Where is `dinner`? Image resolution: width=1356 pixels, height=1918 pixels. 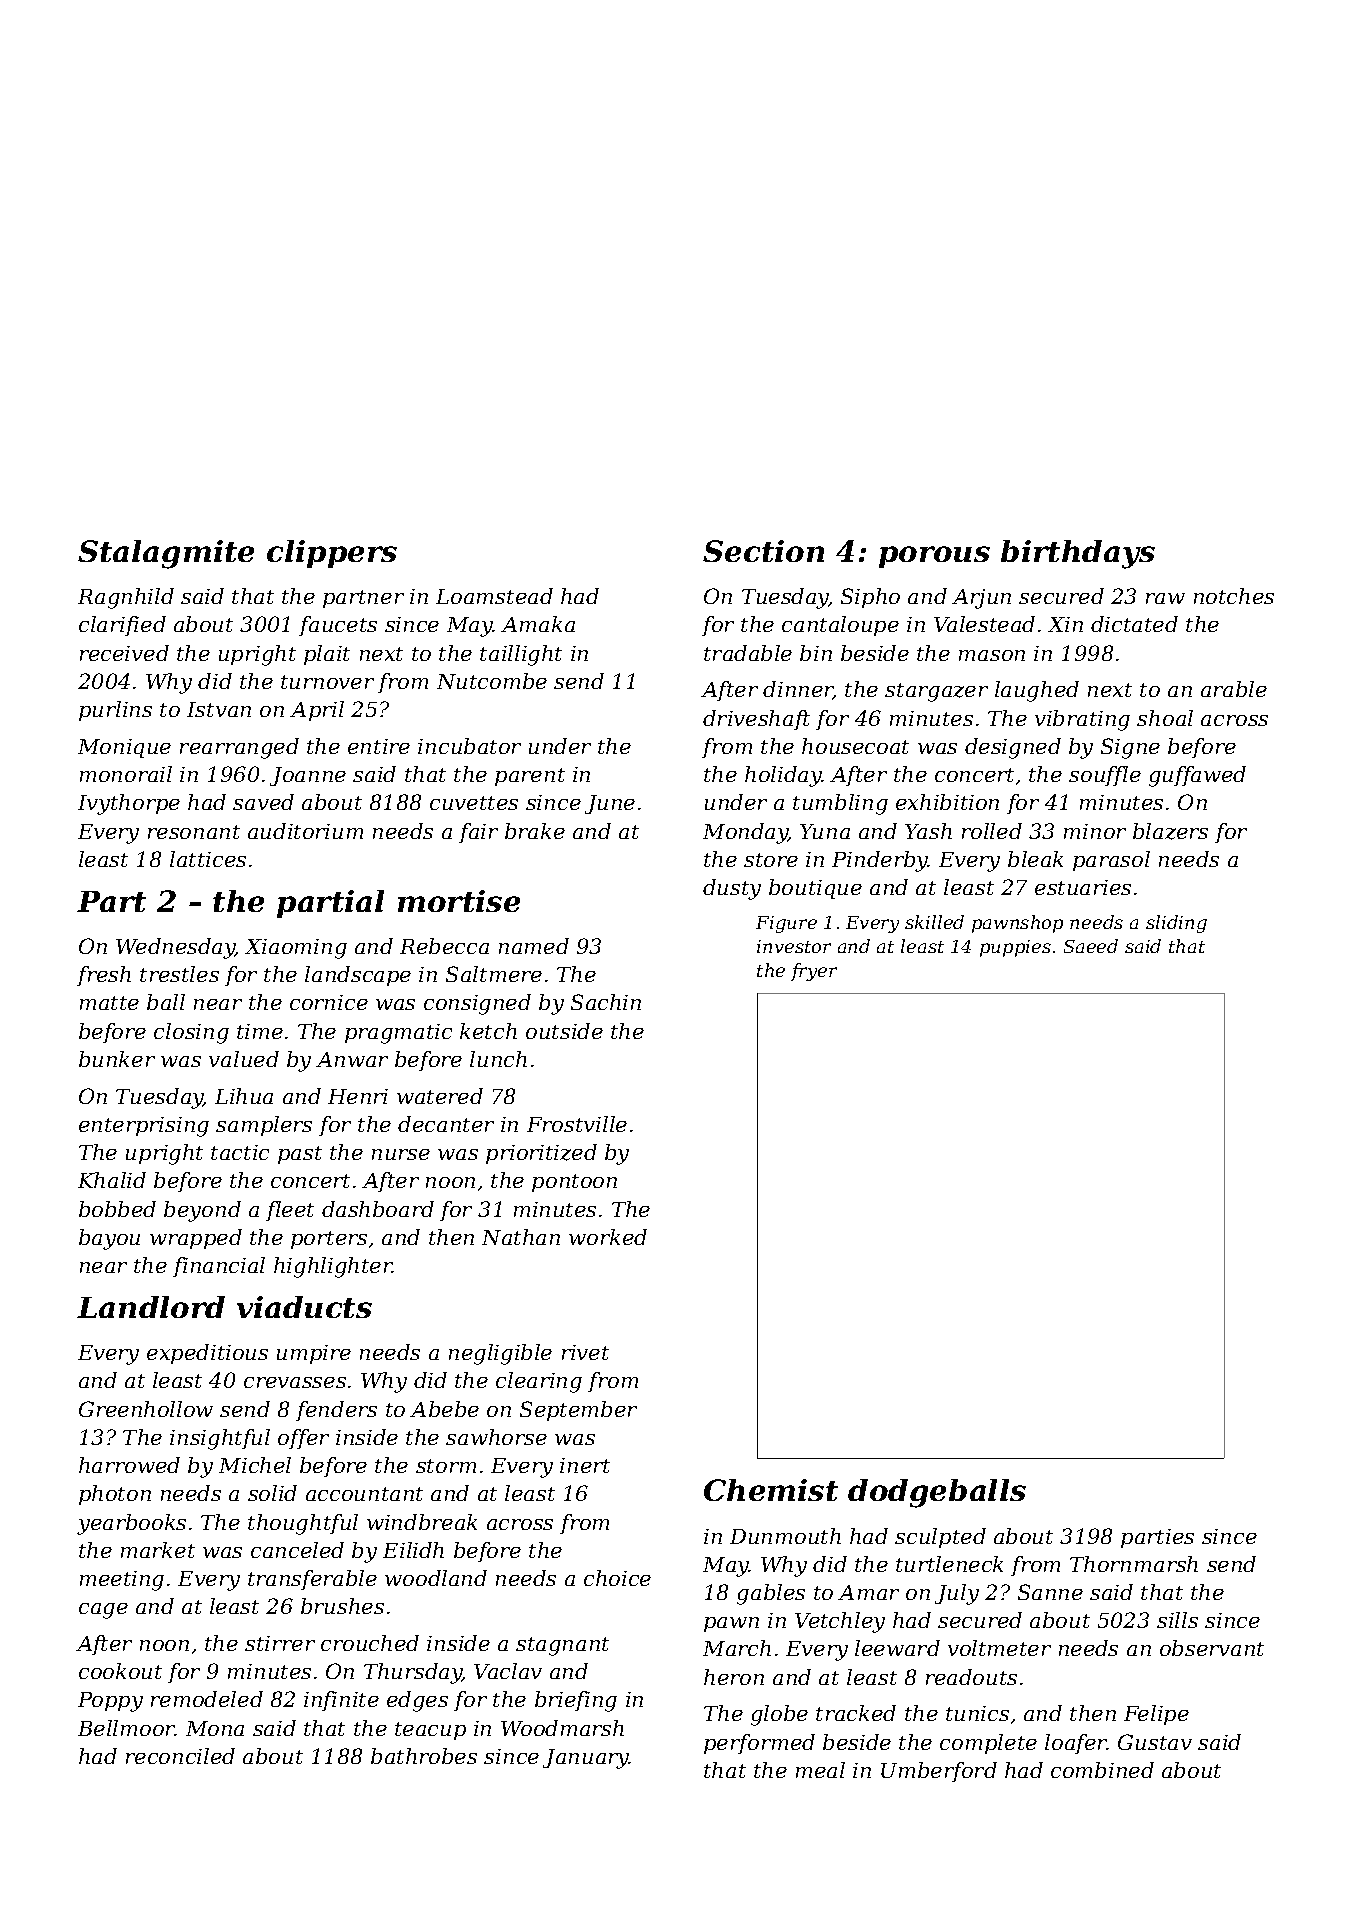
dinner is located at coordinates (798, 690).
